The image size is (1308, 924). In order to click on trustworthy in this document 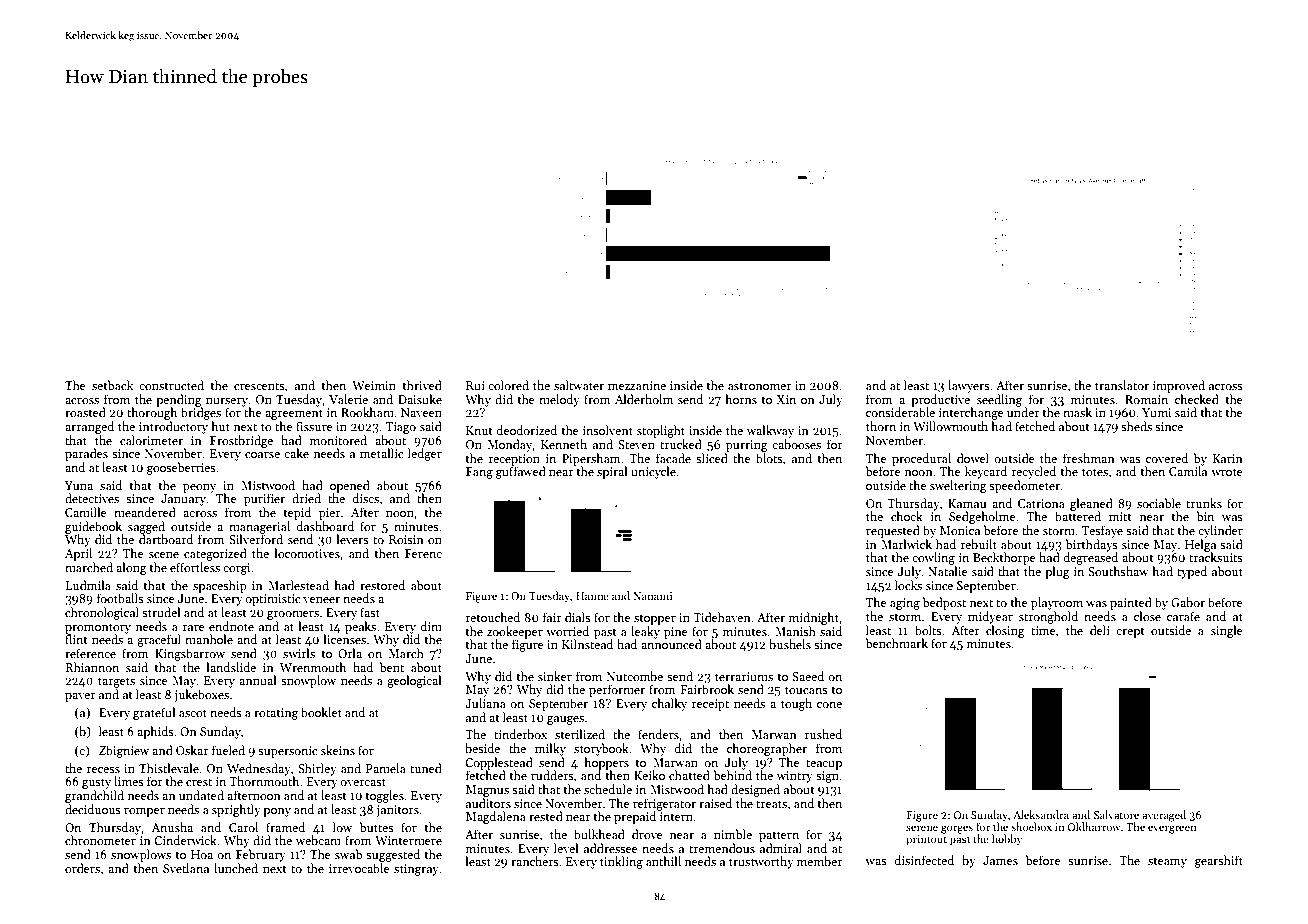, I will do `click(761, 862)`.
